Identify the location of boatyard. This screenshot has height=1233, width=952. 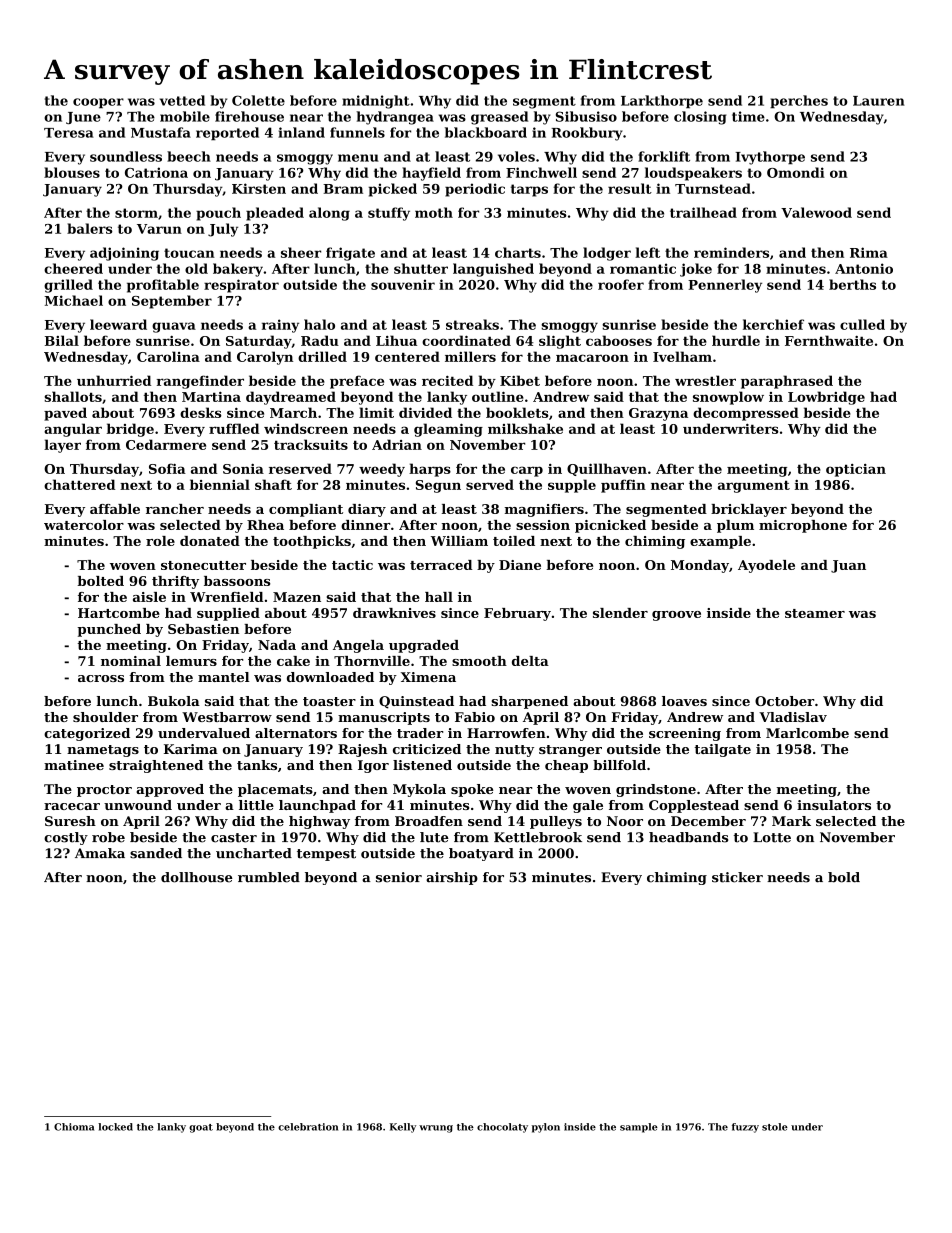
(481, 854).
